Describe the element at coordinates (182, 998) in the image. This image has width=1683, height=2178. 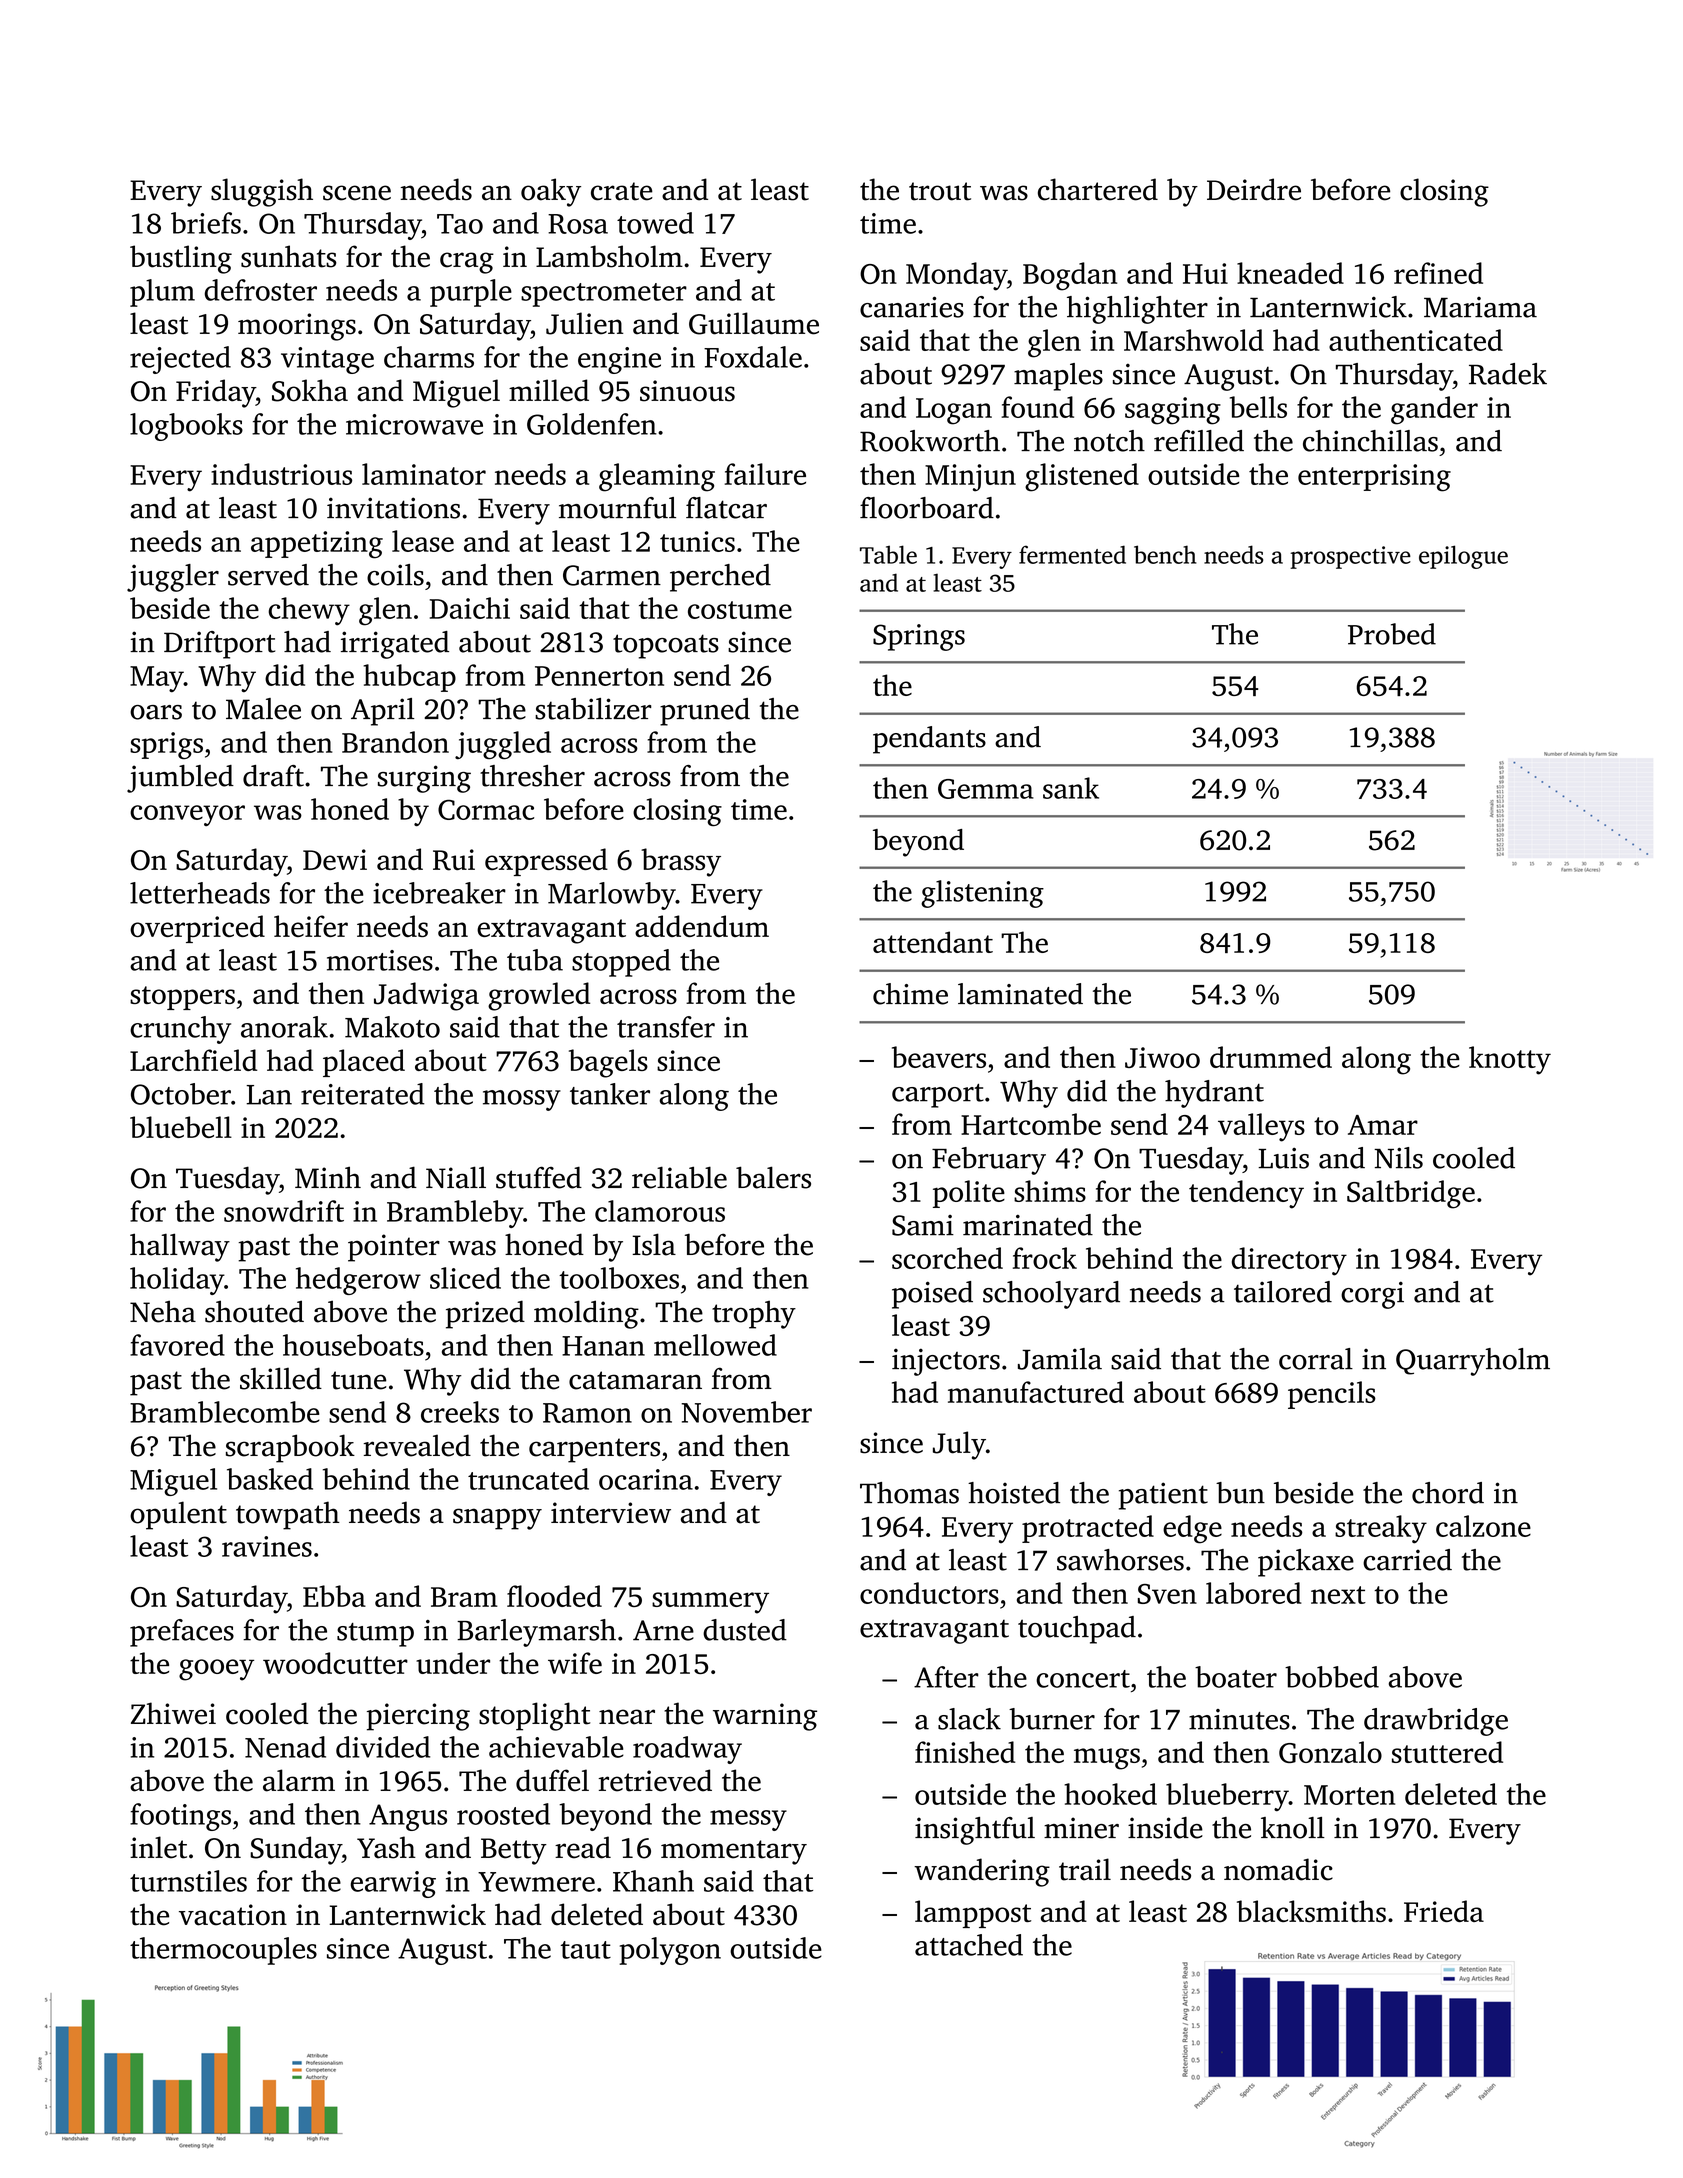
I see `stoppers` at that location.
